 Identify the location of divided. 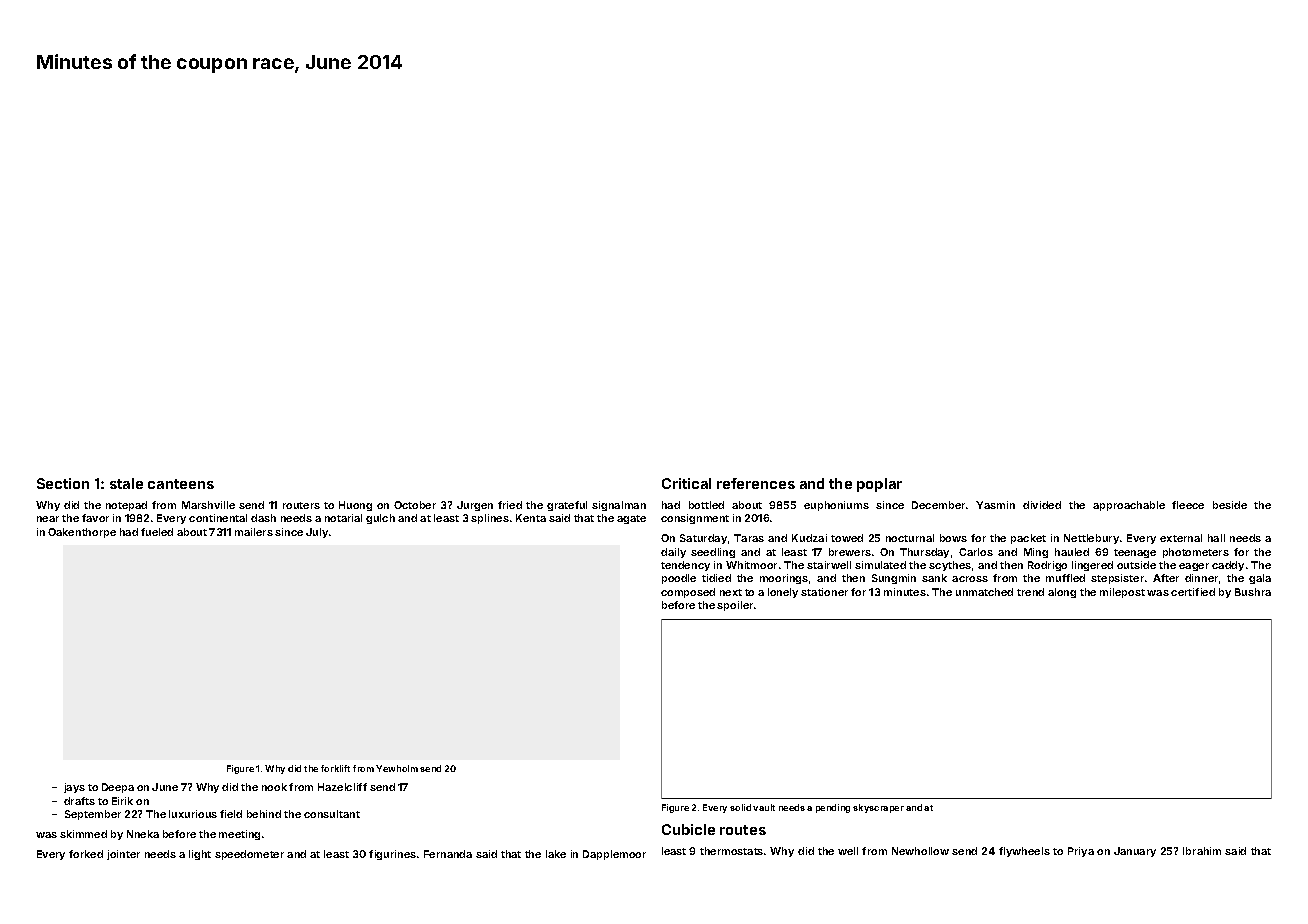
(1042, 505).
